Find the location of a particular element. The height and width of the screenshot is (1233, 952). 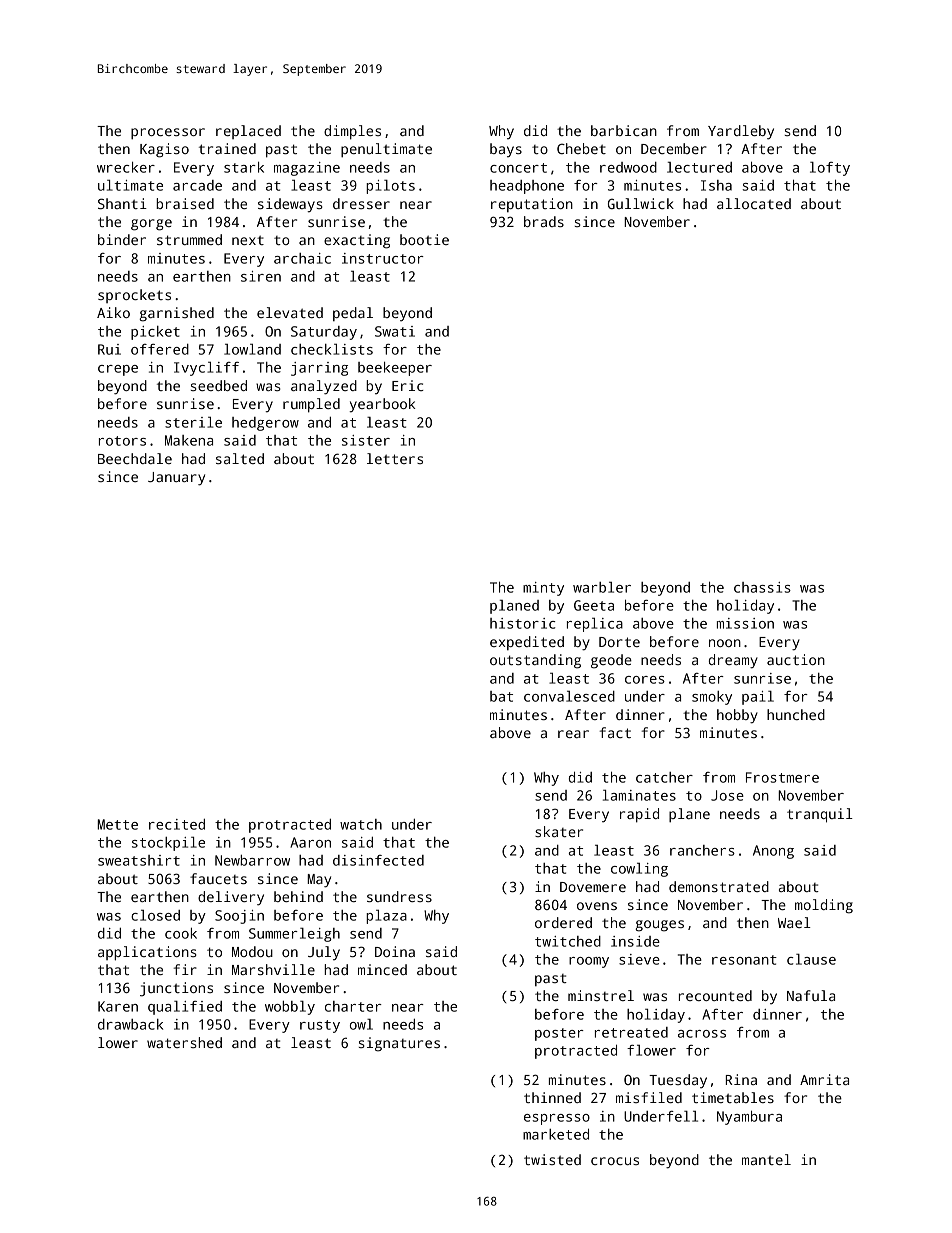

chassis is located at coordinates (762, 587).
